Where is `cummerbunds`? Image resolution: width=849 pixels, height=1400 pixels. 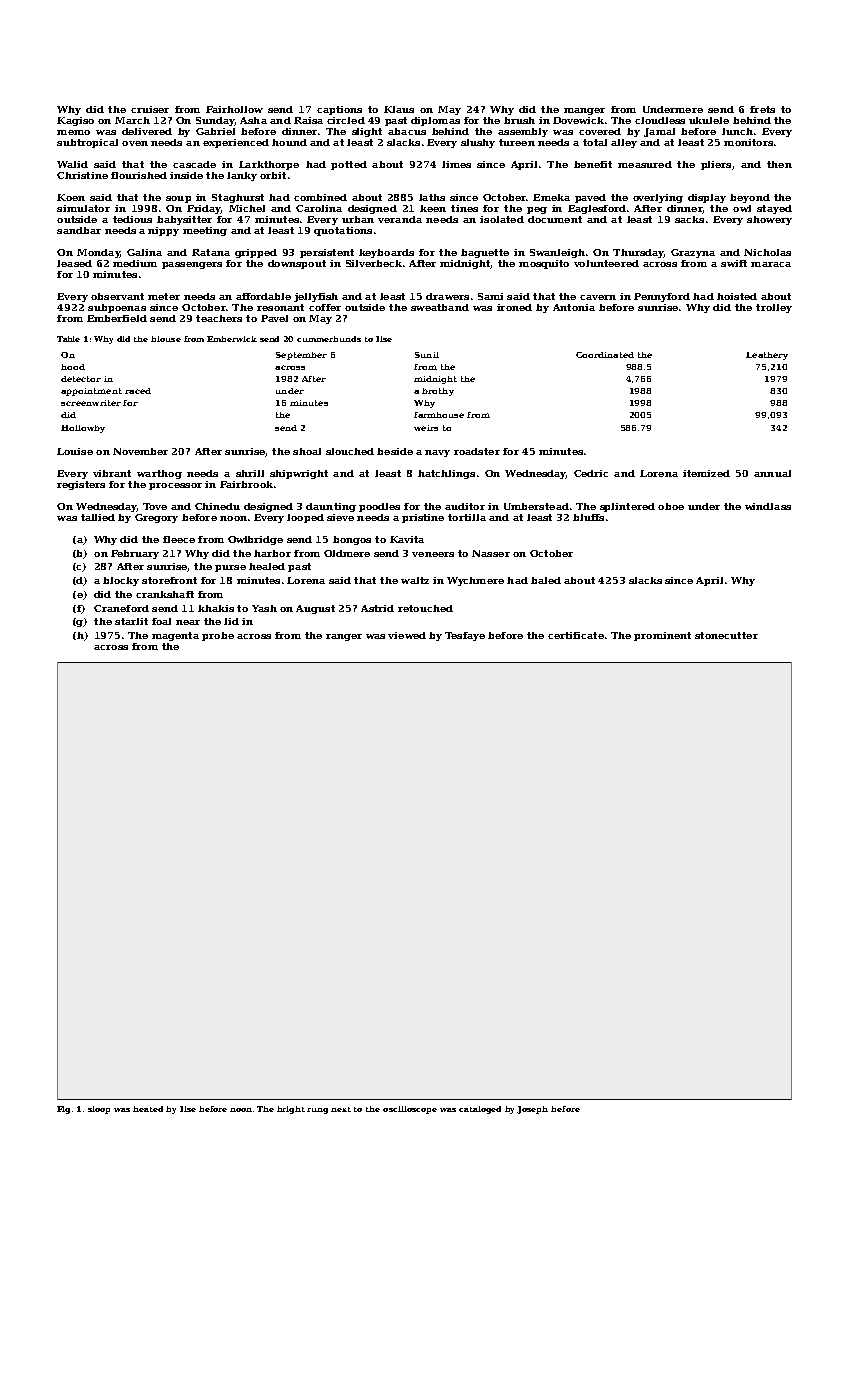 cummerbunds is located at coordinates (329, 339).
